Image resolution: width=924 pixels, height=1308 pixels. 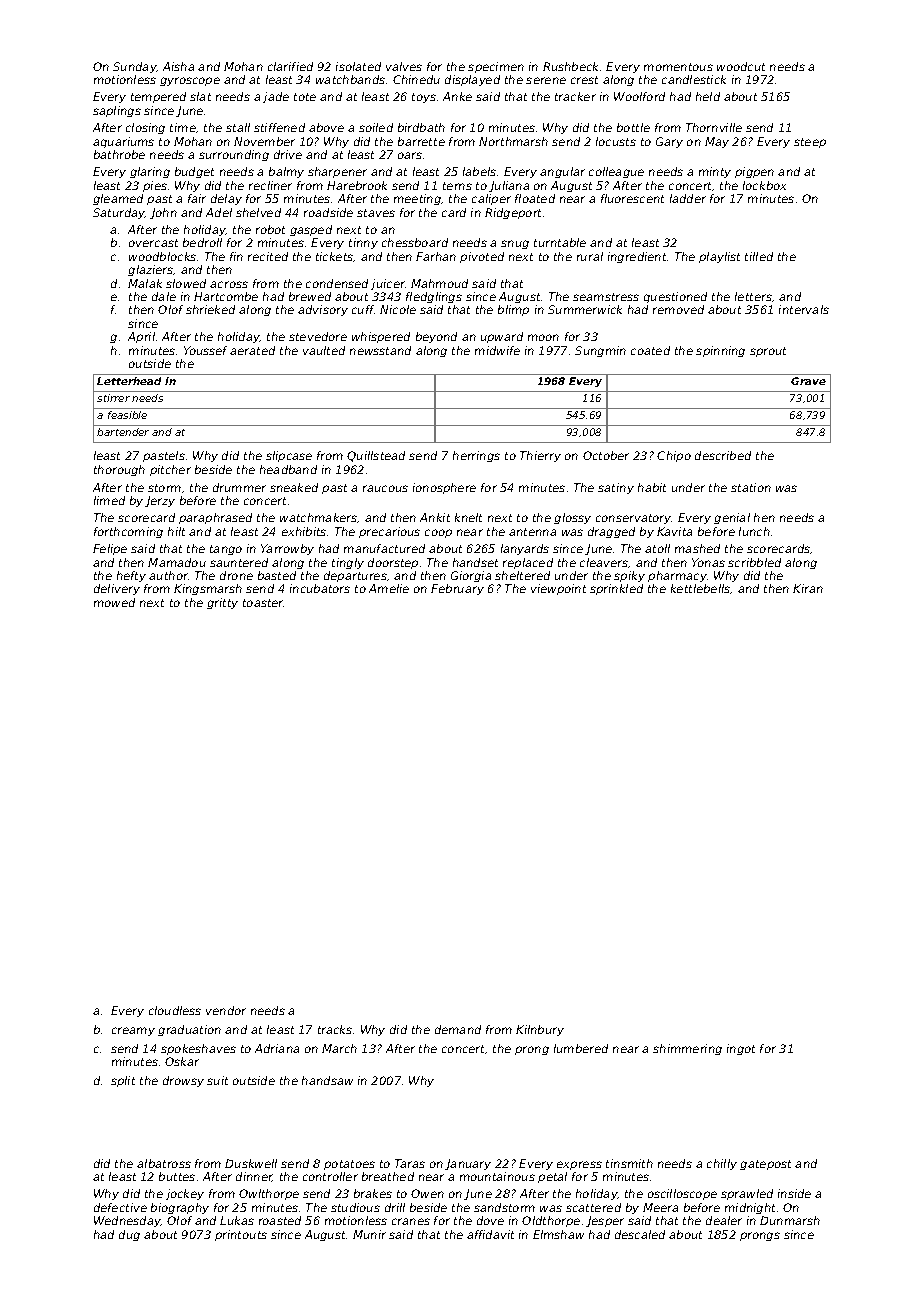 What do you see at coordinates (558, 589) in the image?
I see `viewpoint` at bounding box center [558, 589].
